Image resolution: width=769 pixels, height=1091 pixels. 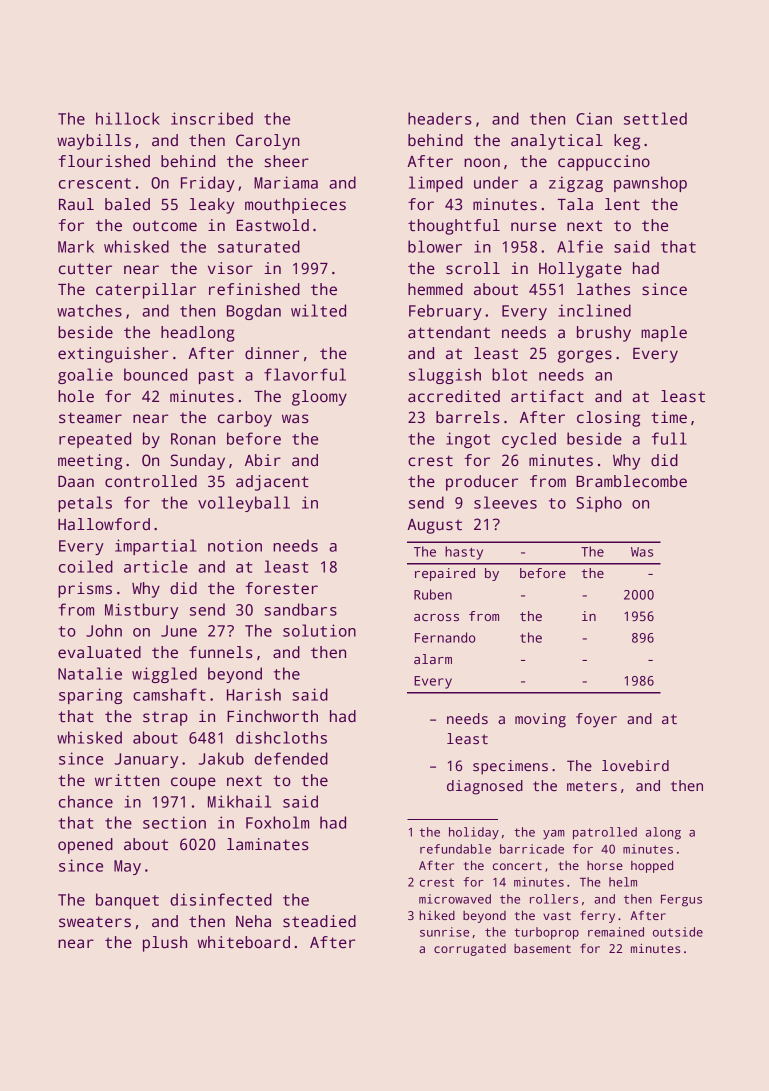 I want to click on lovebird, so click(x=635, y=765).
